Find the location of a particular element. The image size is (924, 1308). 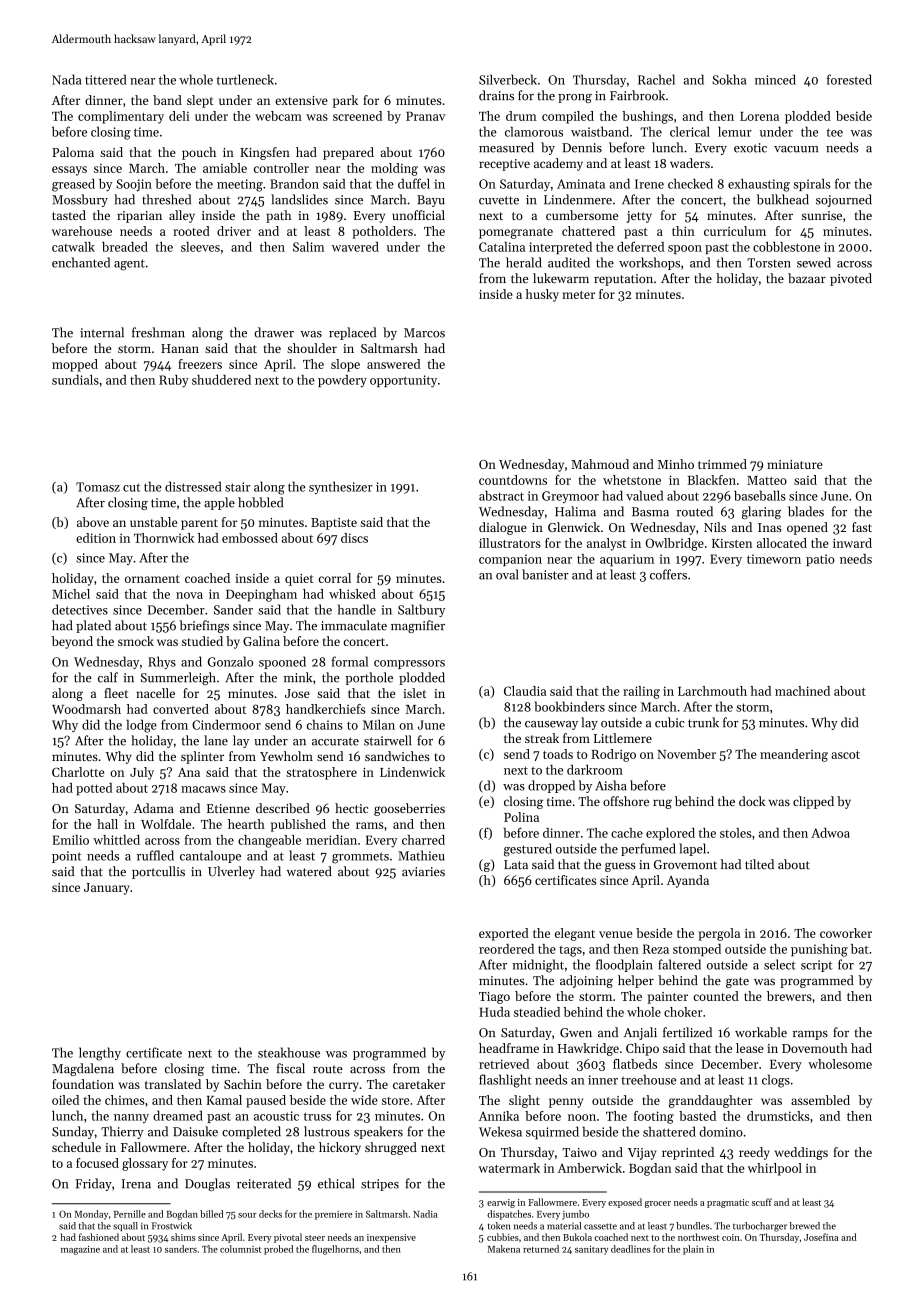

steakhouse is located at coordinates (289, 1052).
